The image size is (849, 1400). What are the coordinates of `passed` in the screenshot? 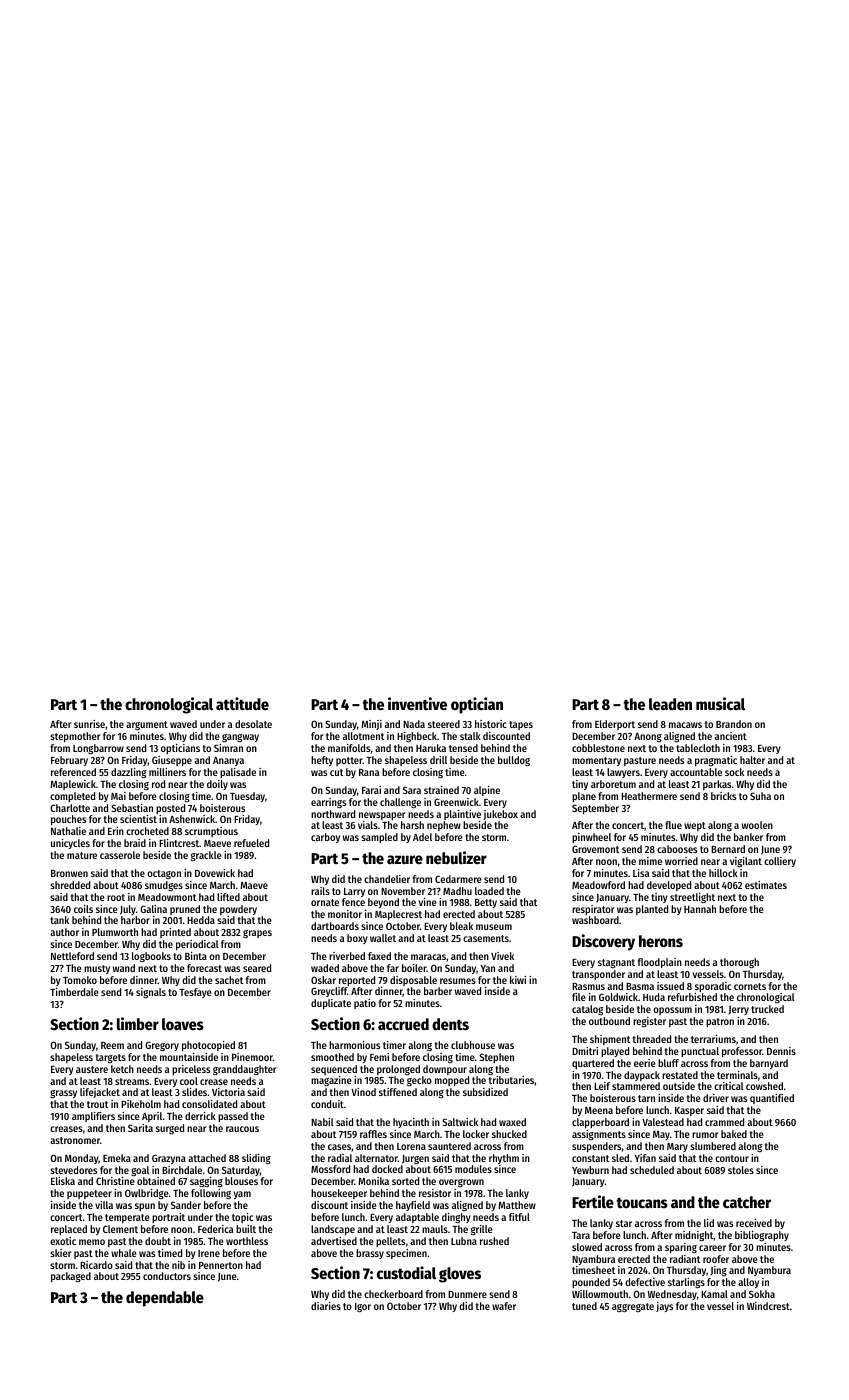 It's located at (233, 1117).
